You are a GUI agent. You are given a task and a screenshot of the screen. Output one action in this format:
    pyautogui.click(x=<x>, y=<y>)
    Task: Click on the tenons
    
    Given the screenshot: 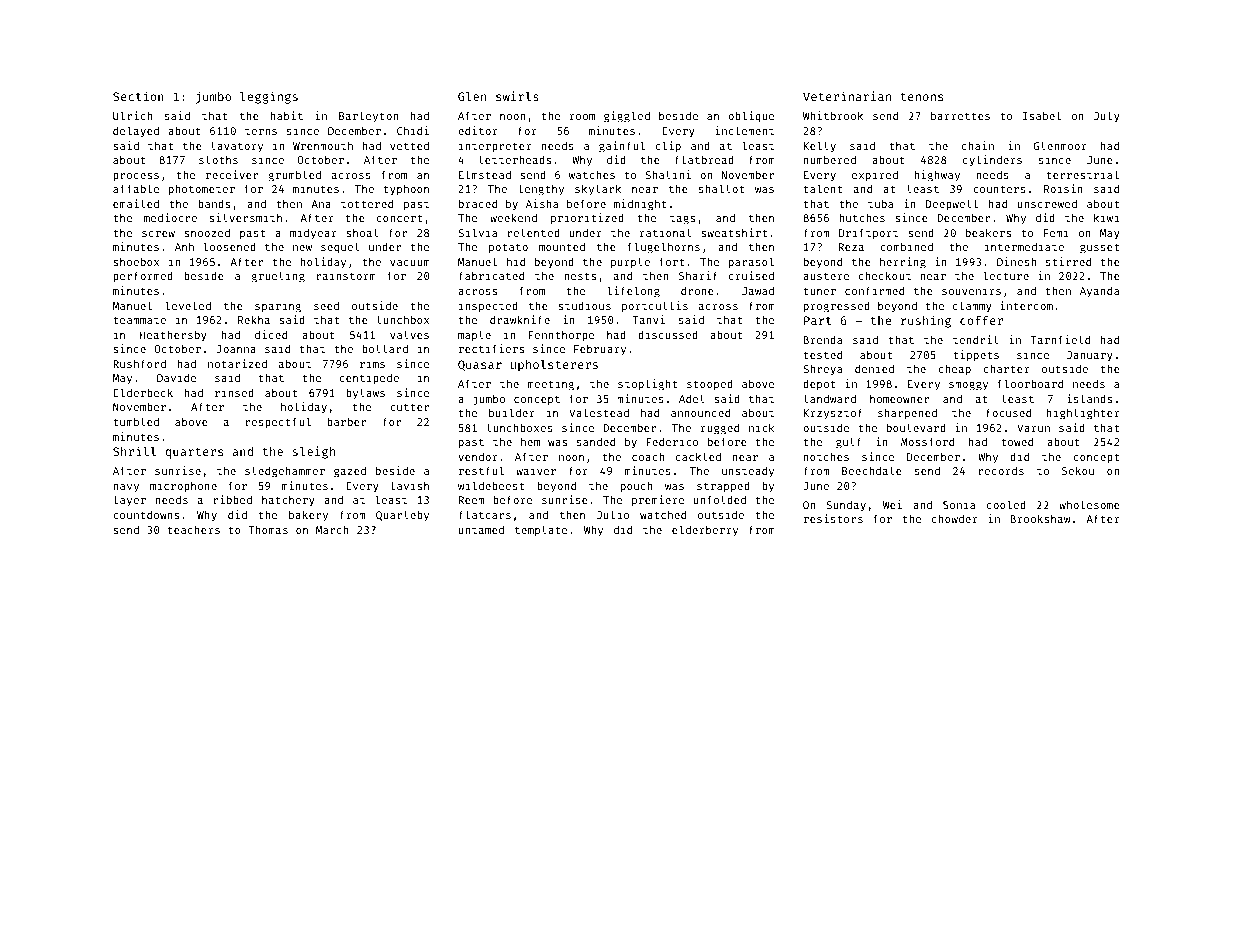 What is the action you would take?
    pyautogui.click(x=922, y=97)
